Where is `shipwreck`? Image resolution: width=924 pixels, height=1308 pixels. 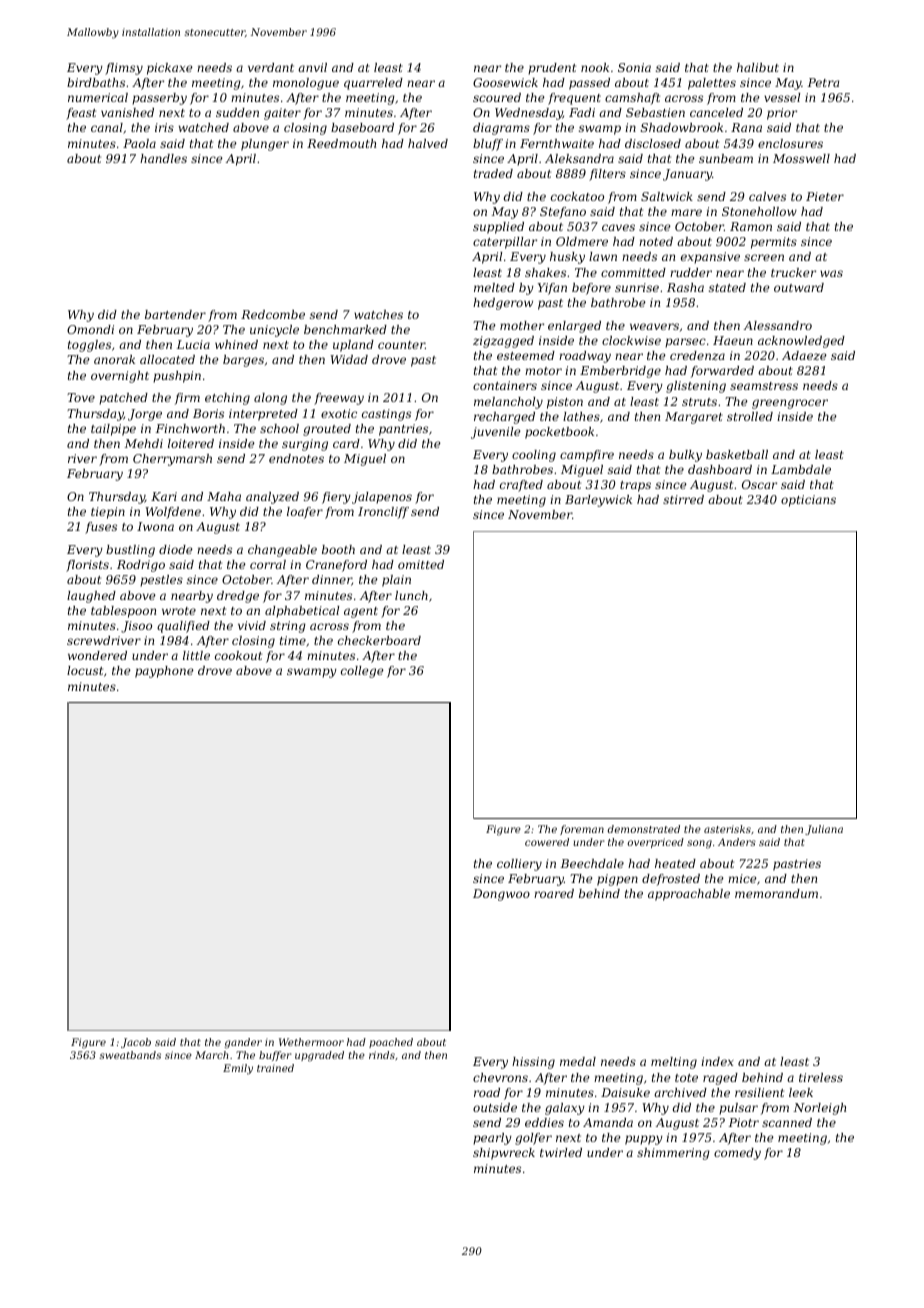
shipwreck is located at coordinates (504, 1154).
